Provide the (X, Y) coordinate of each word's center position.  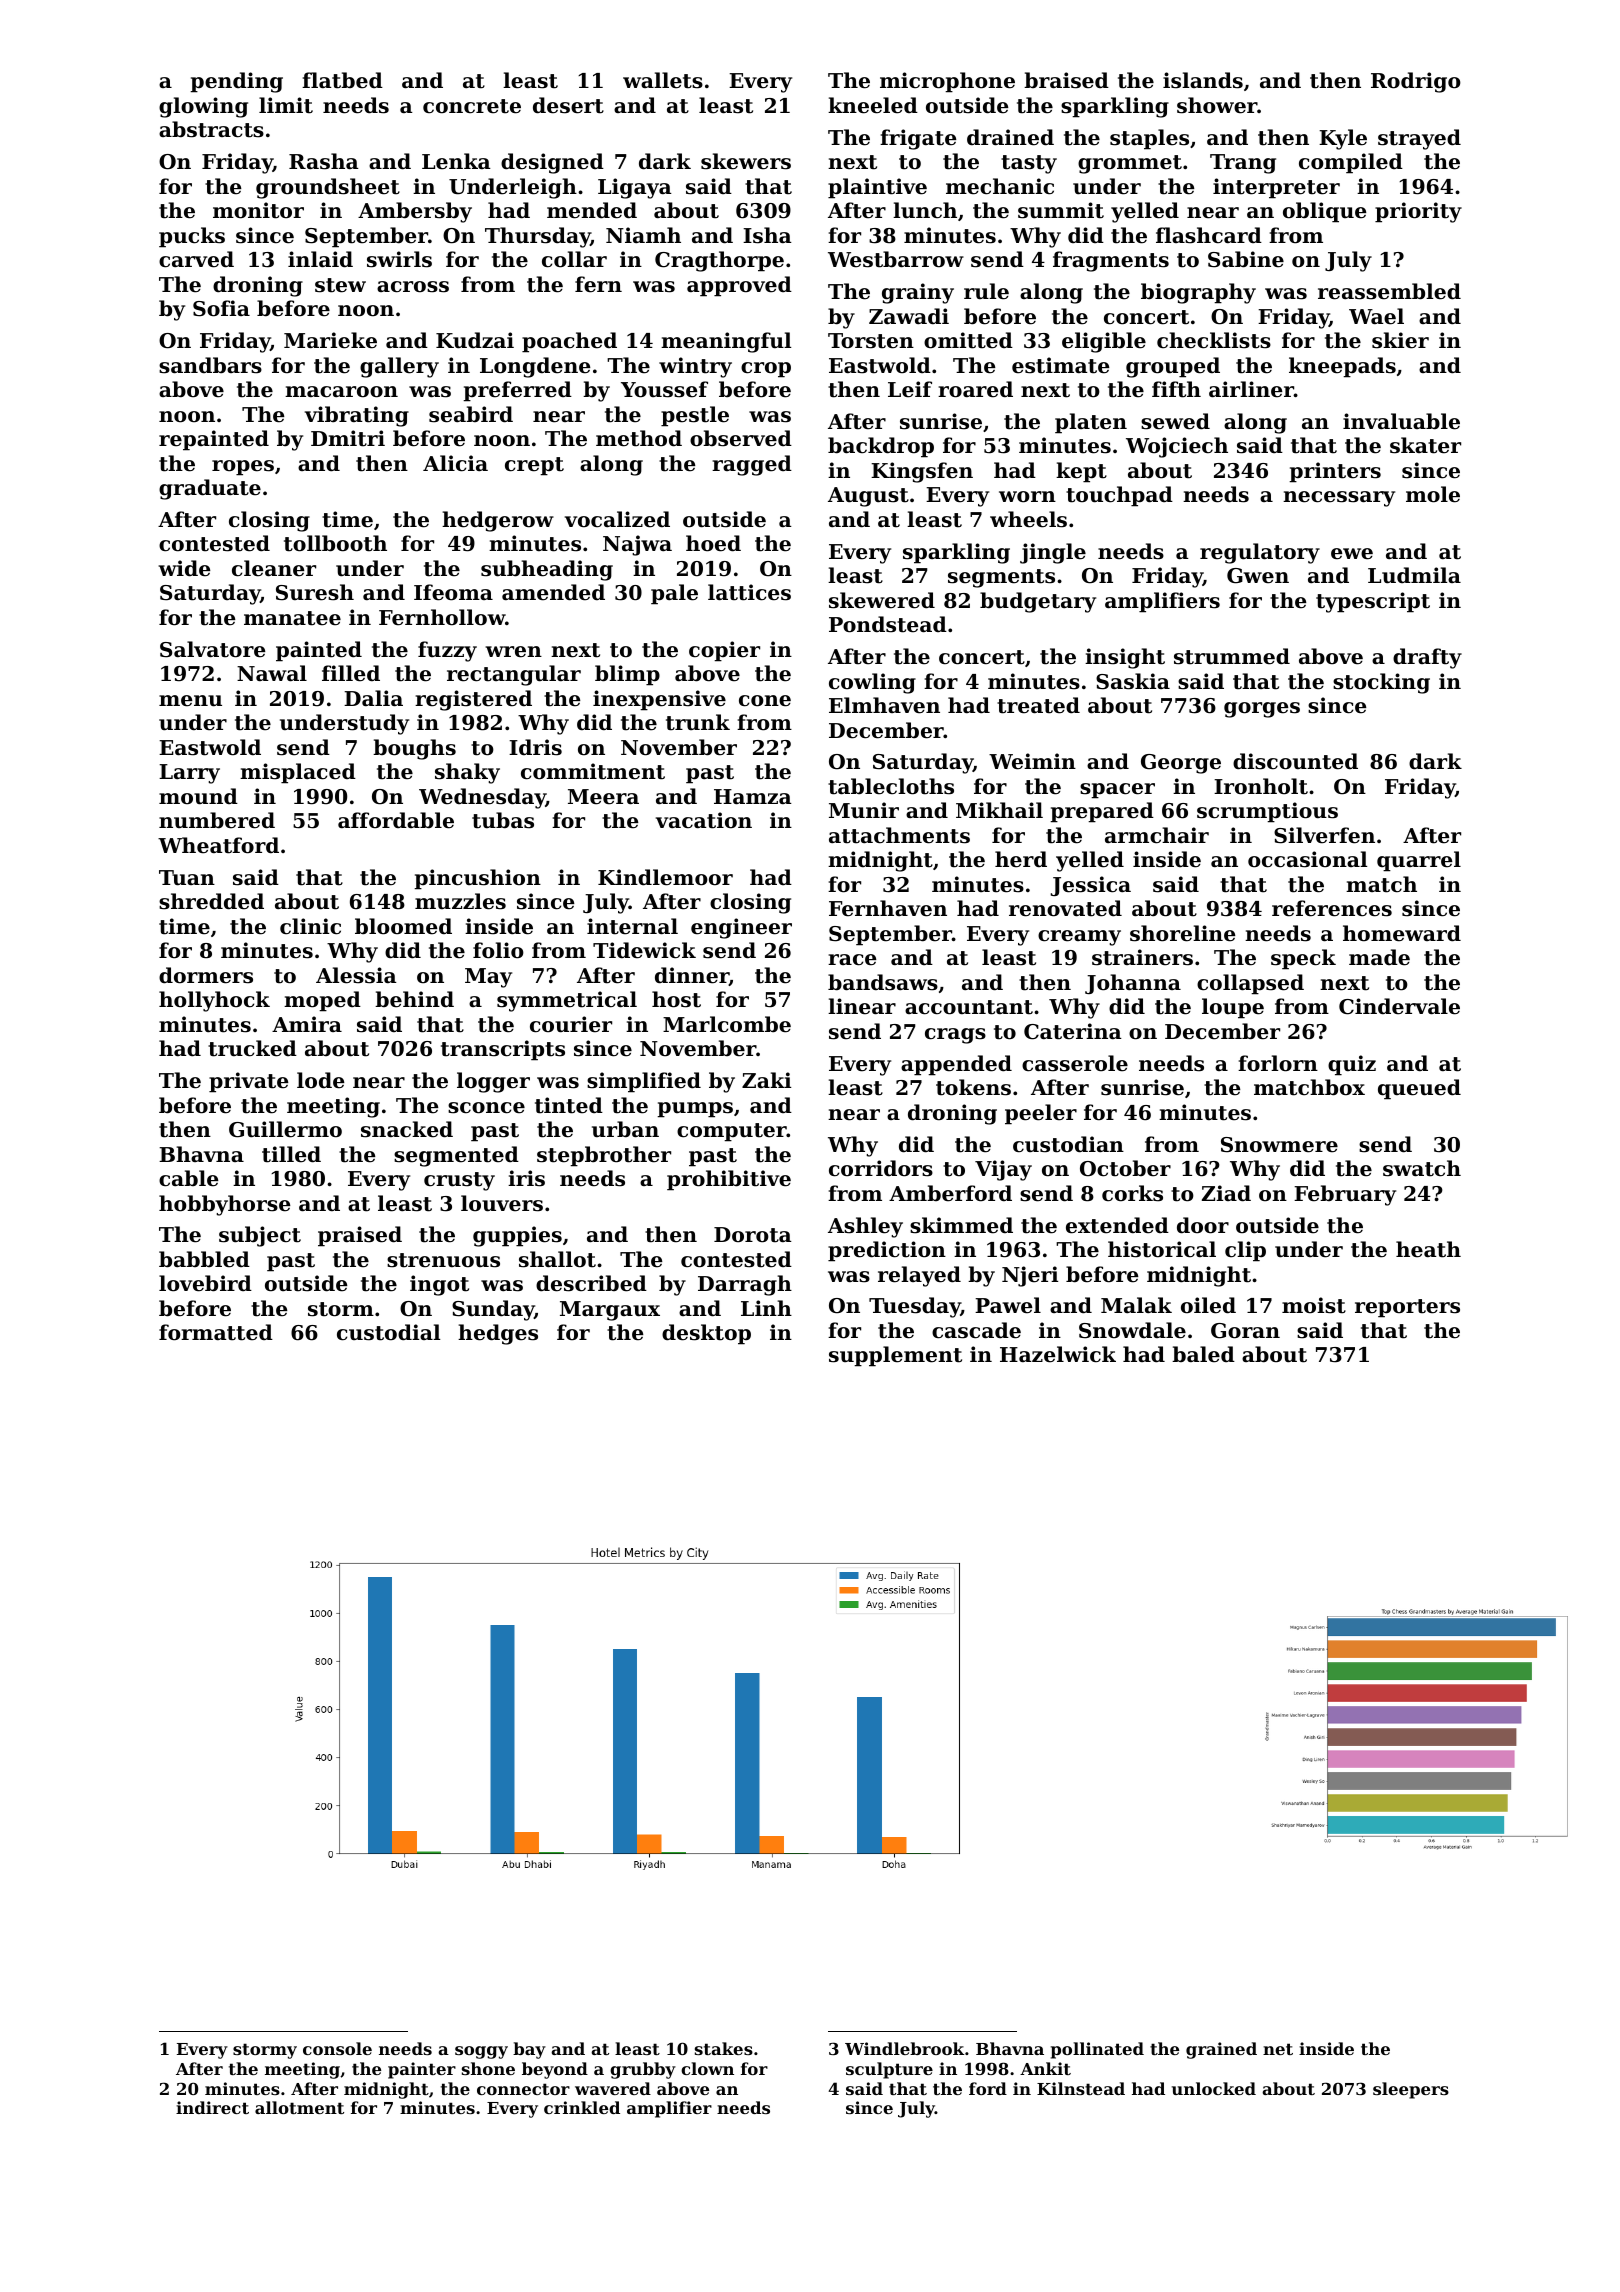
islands (1203, 80)
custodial (388, 1332)
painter (422, 2070)
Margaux (610, 1311)
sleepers (1411, 2090)
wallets (663, 80)
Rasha (324, 161)
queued (1419, 1089)
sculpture (889, 2070)
